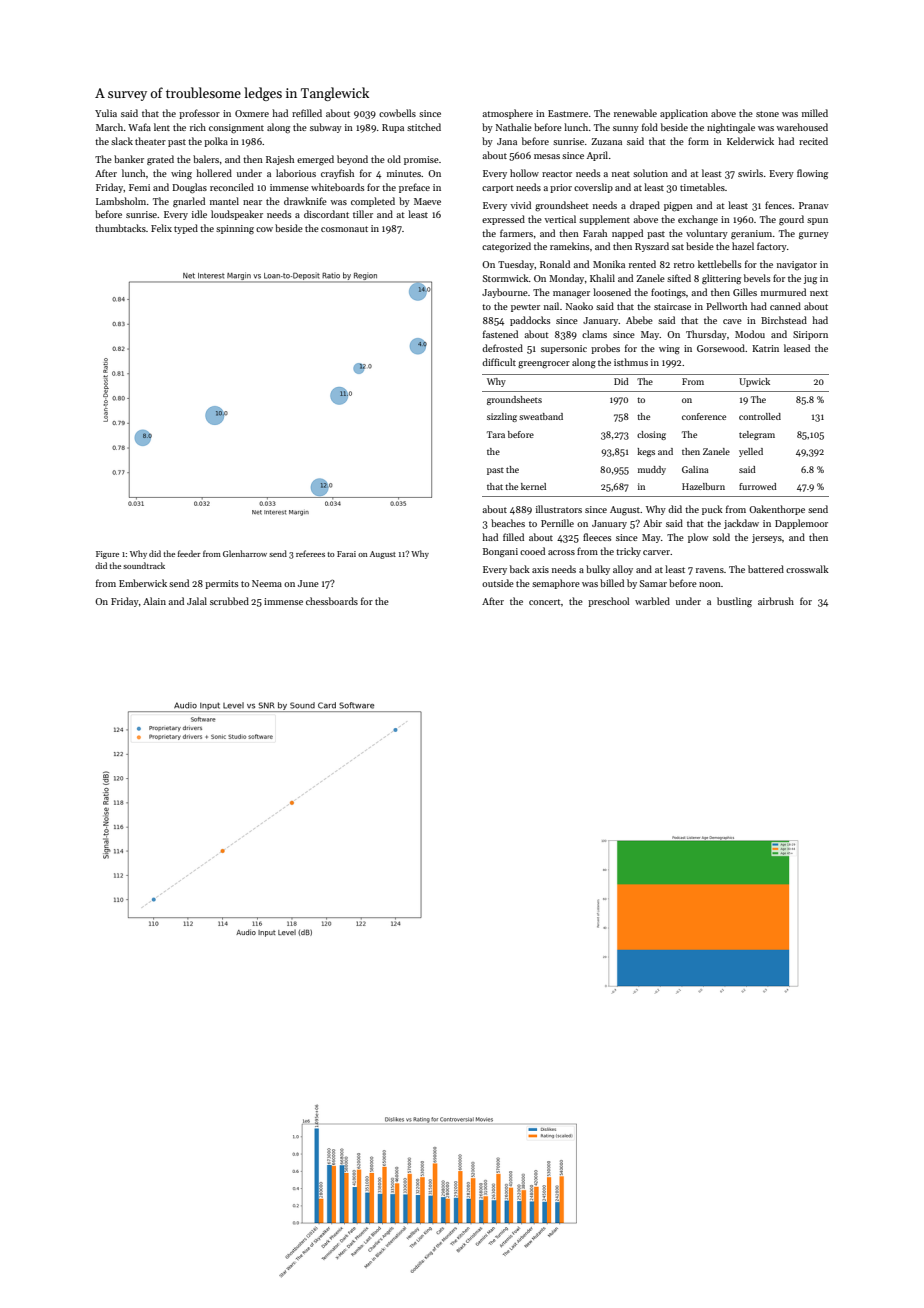 The image size is (924, 1308). What do you see at coordinates (751, 452) in the screenshot?
I see `yelled` at bounding box center [751, 452].
